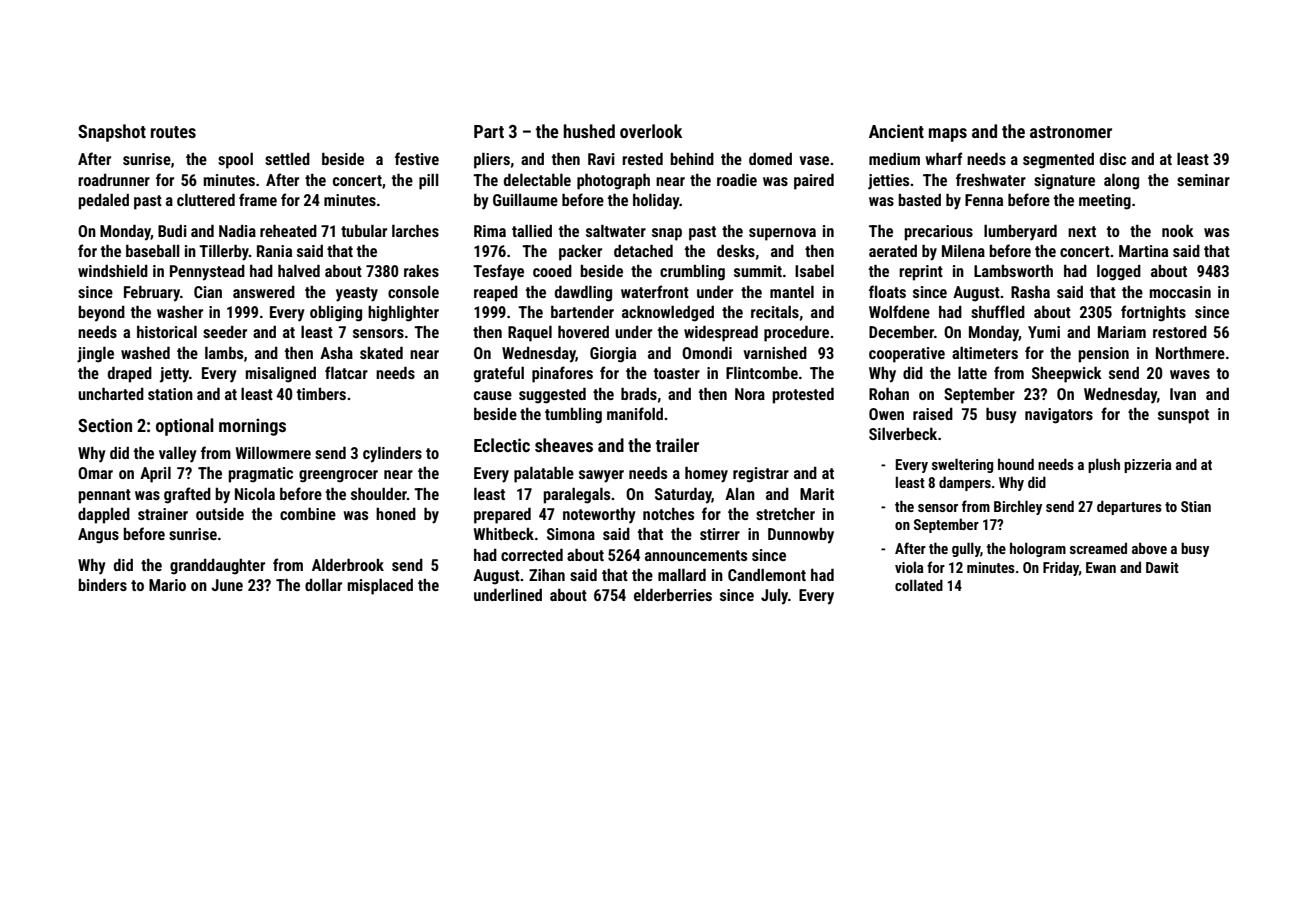 This screenshot has height=924, width=1308. What do you see at coordinates (348, 565) in the screenshot?
I see `Alderbrook` at bounding box center [348, 565].
